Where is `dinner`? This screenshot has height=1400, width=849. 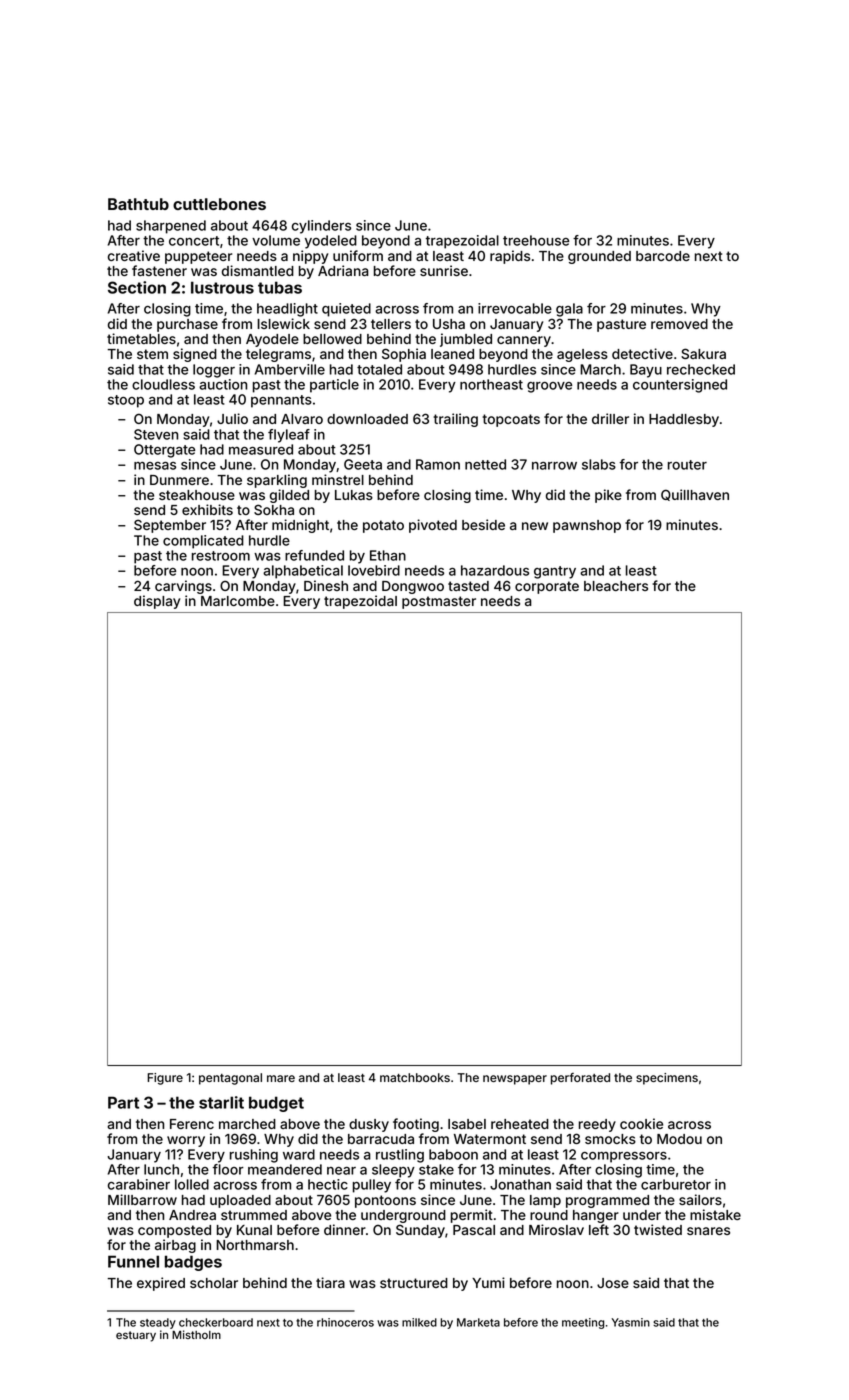 dinner is located at coordinates (345, 1229).
